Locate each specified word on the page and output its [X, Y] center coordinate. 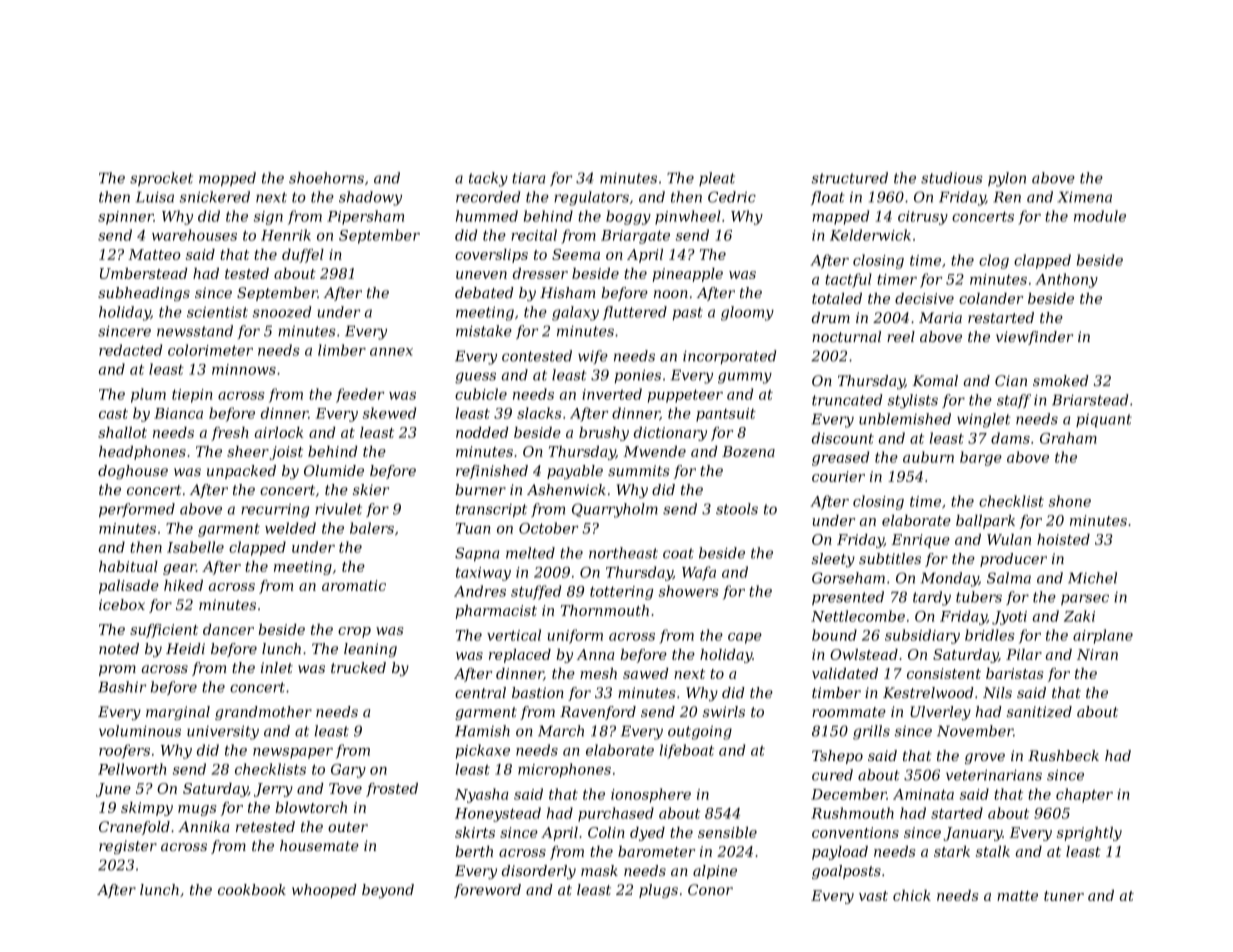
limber [342, 350]
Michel [1092, 578]
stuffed [536, 592]
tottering [622, 593]
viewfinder [1034, 338]
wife [593, 357]
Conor [710, 889]
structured [850, 178]
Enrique [920, 541]
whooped [324, 891]
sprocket [161, 179]
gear [179, 569]
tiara [528, 178]
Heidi [185, 648]
